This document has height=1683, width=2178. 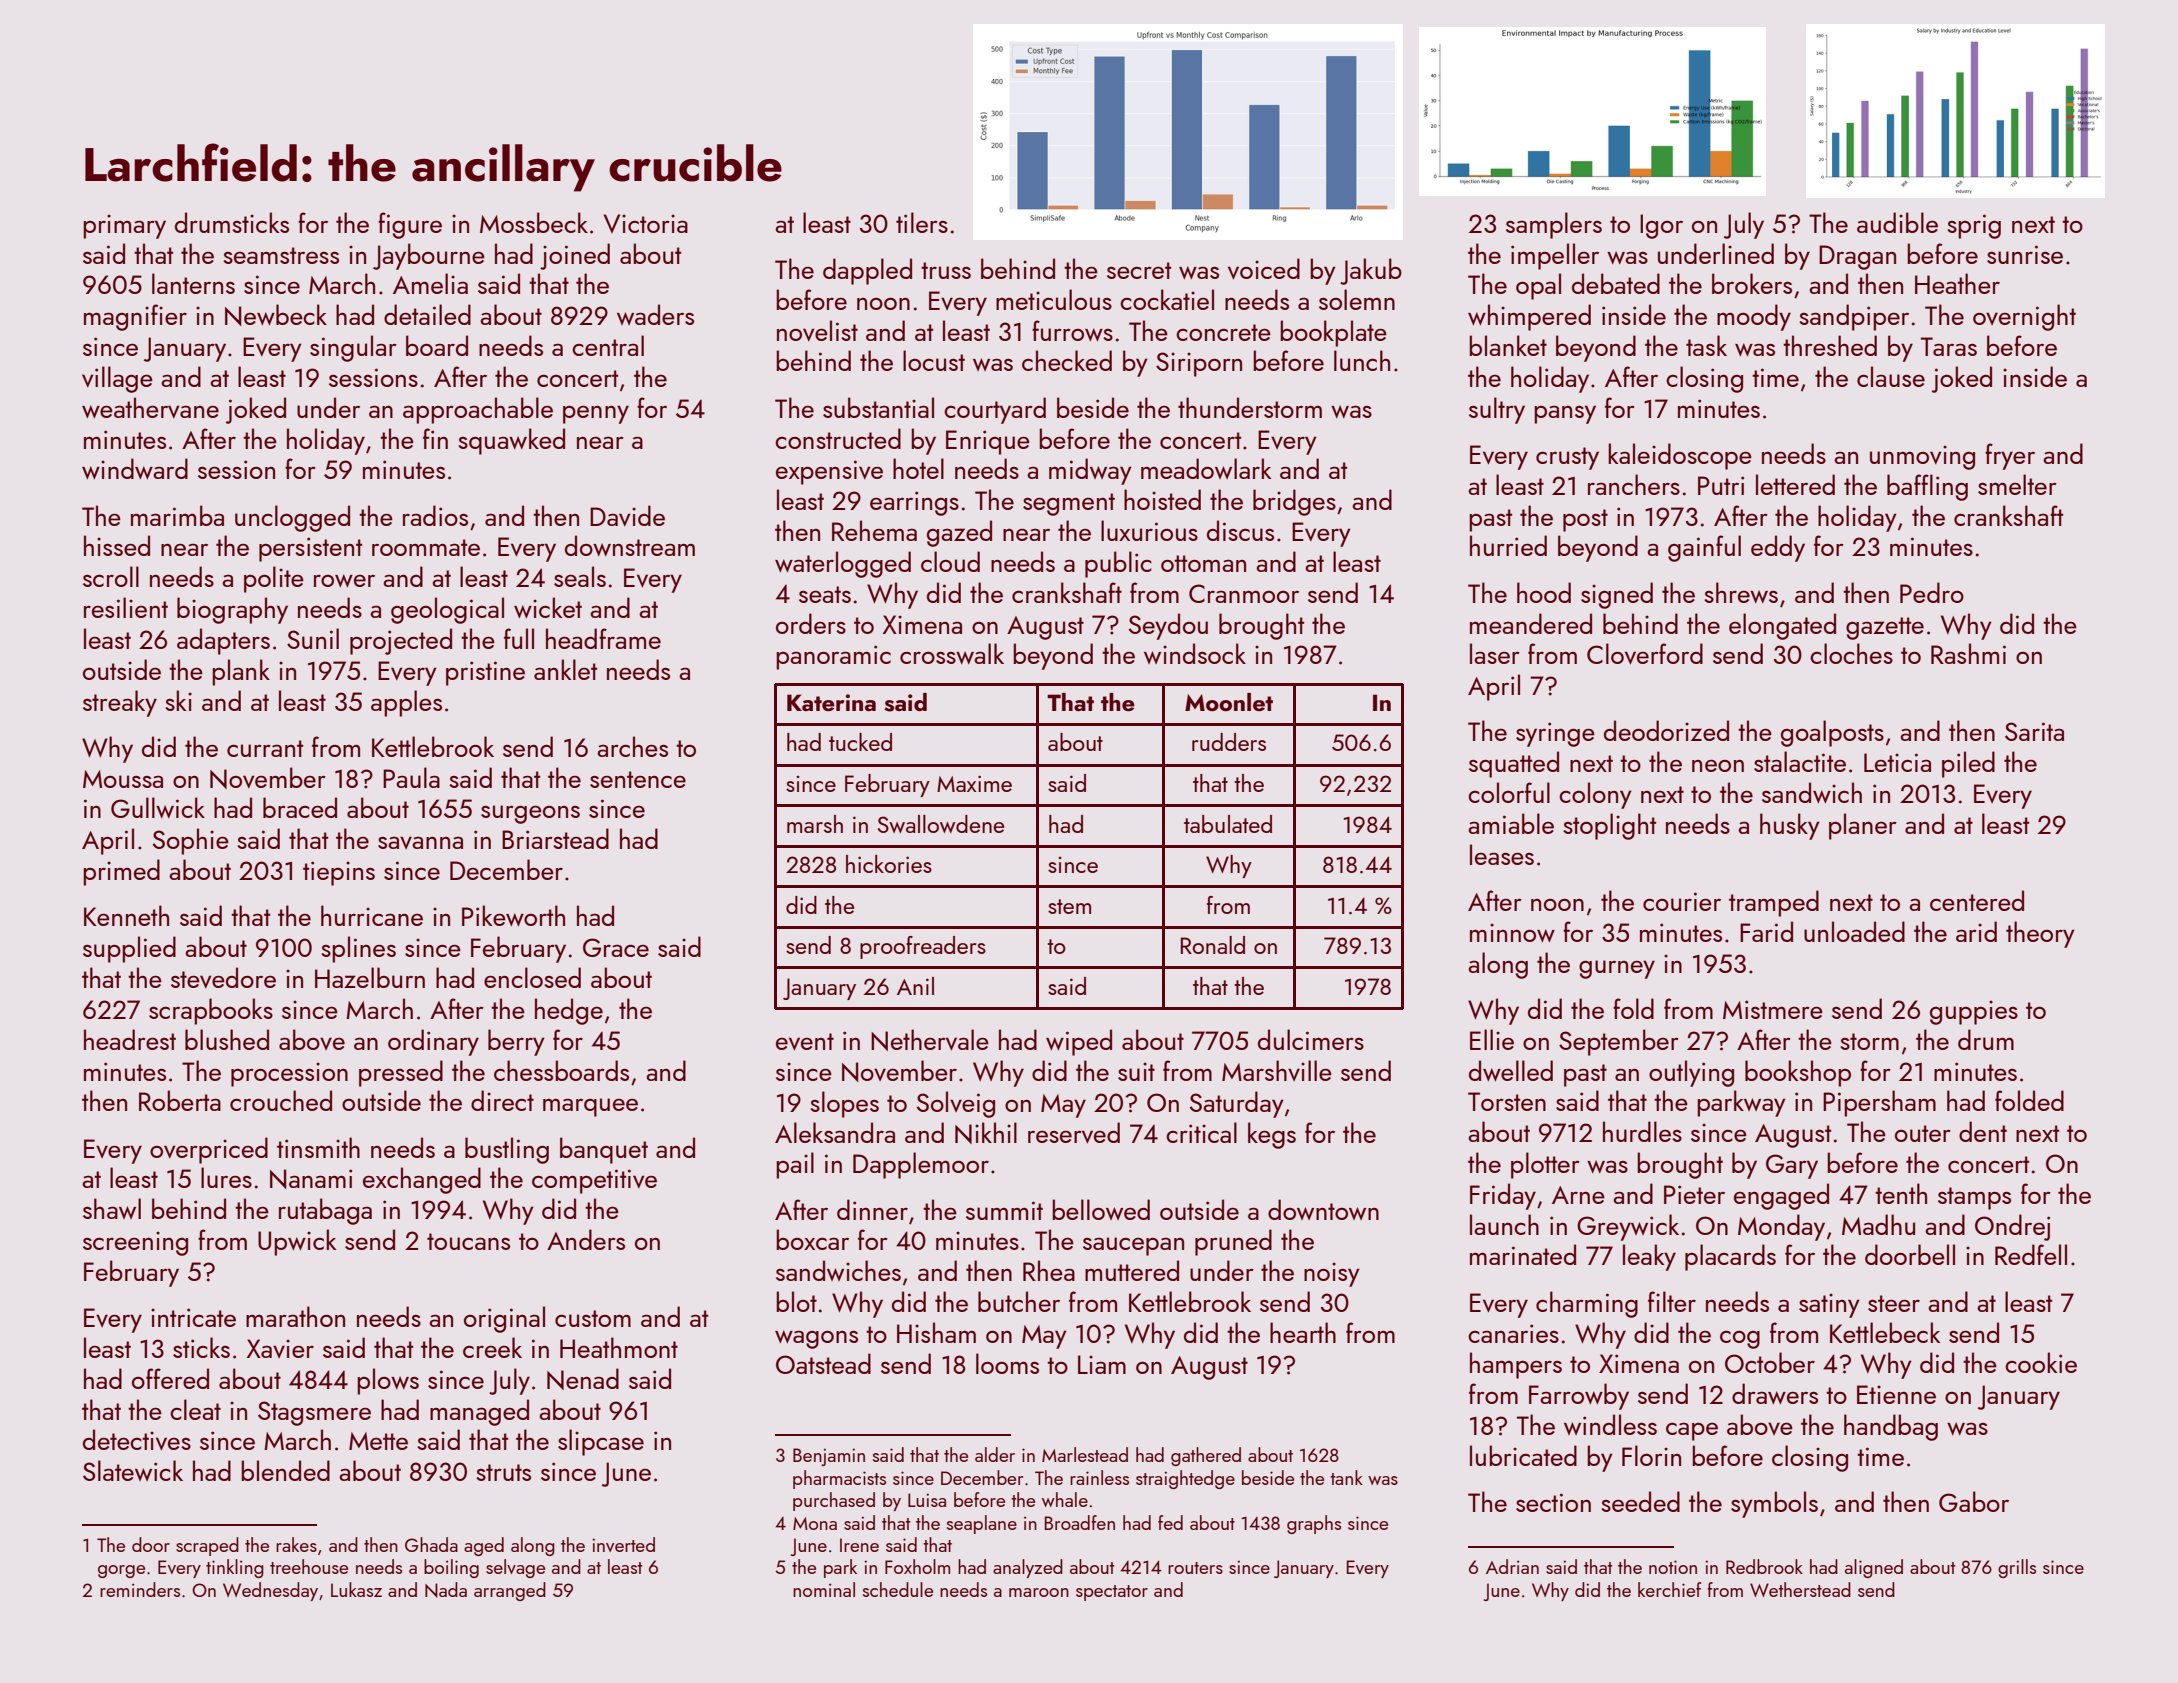 What do you see at coordinates (296, 1544) in the document?
I see `rakes` at bounding box center [296, 1544].
